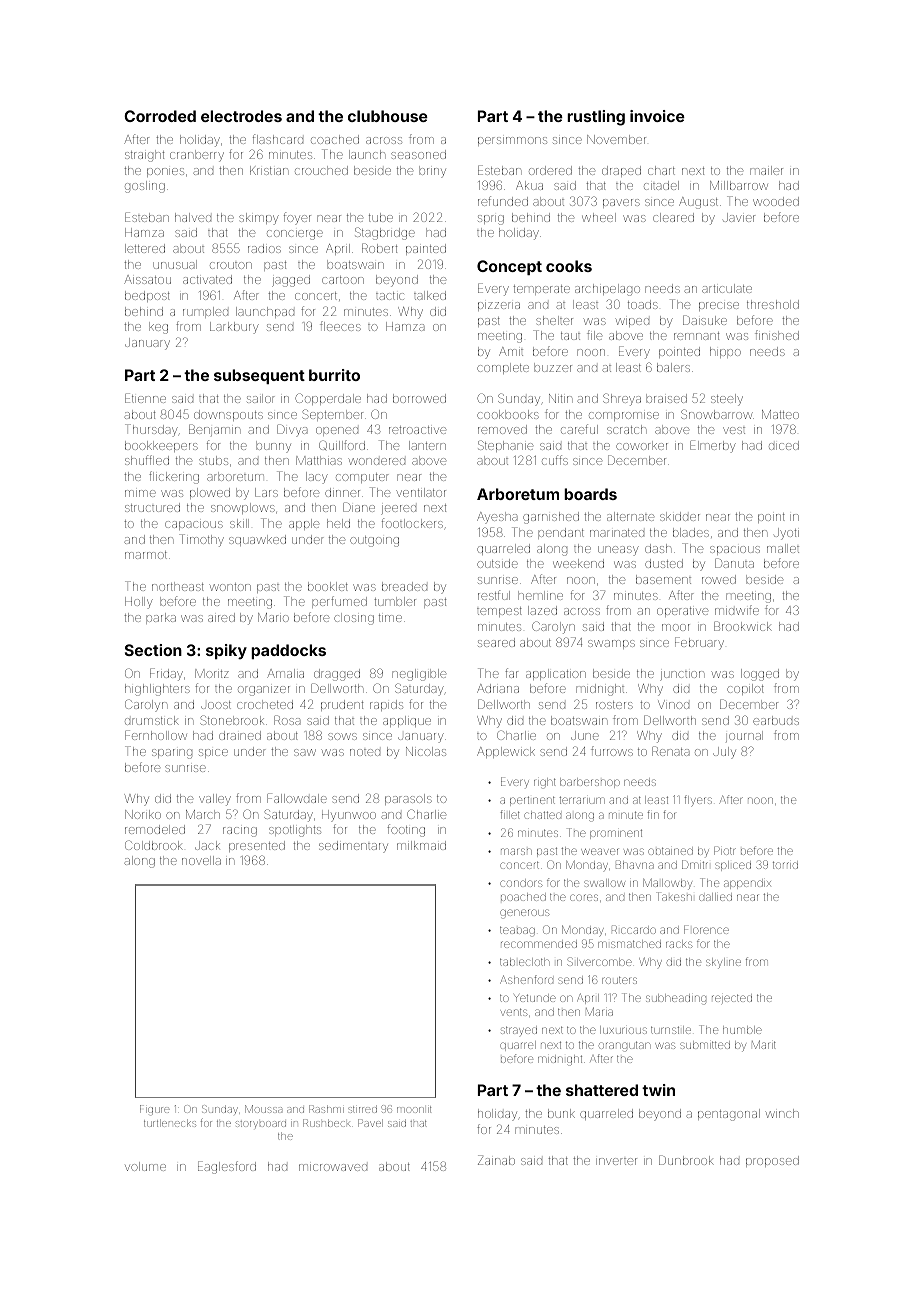 The image size is (924, 1308). Describe the element at coordinates (145, 398) in the screenshot. I see `Etienne` at that location.
